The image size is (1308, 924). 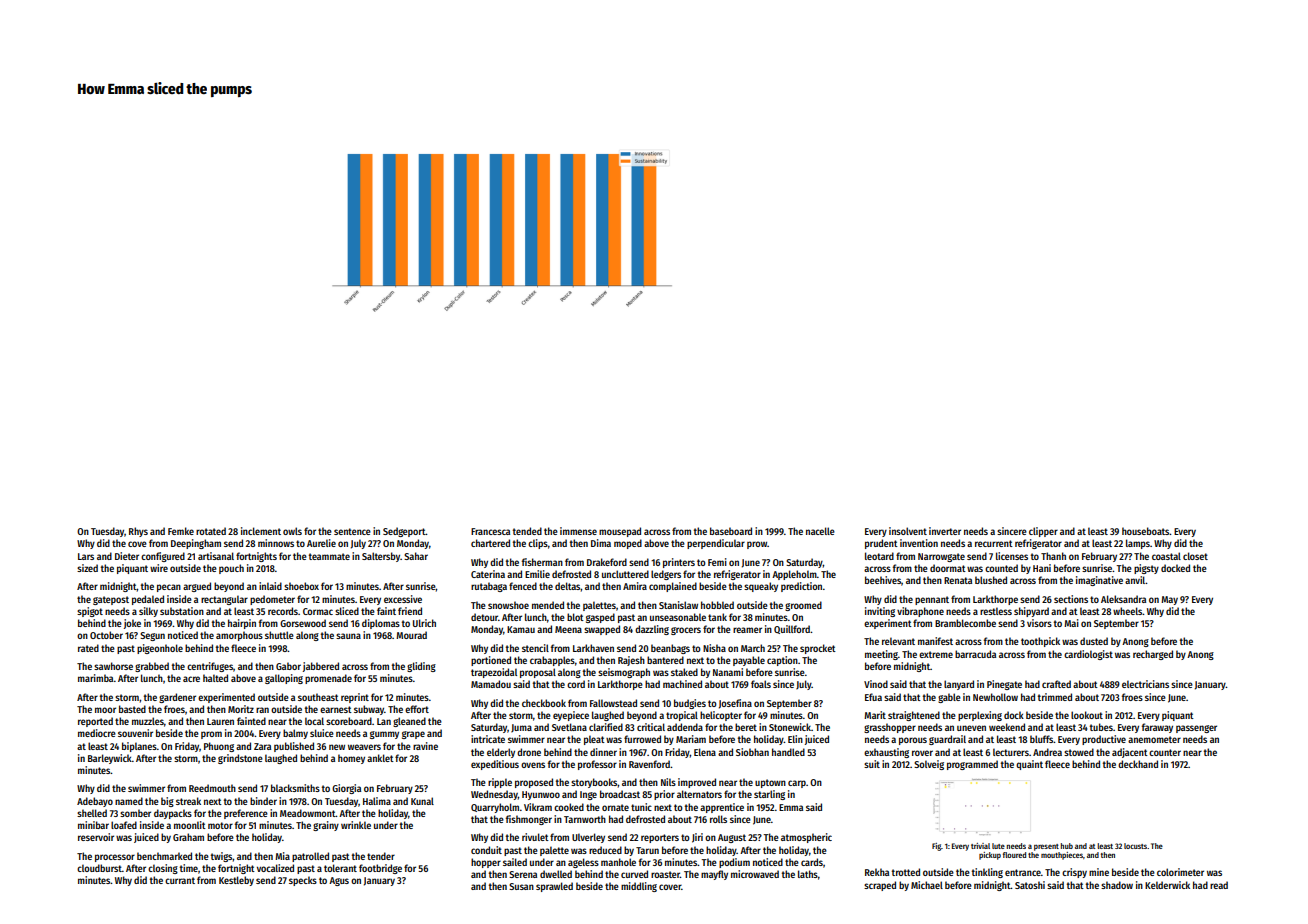 I want to click on streak, so click(x=188, y=801).
